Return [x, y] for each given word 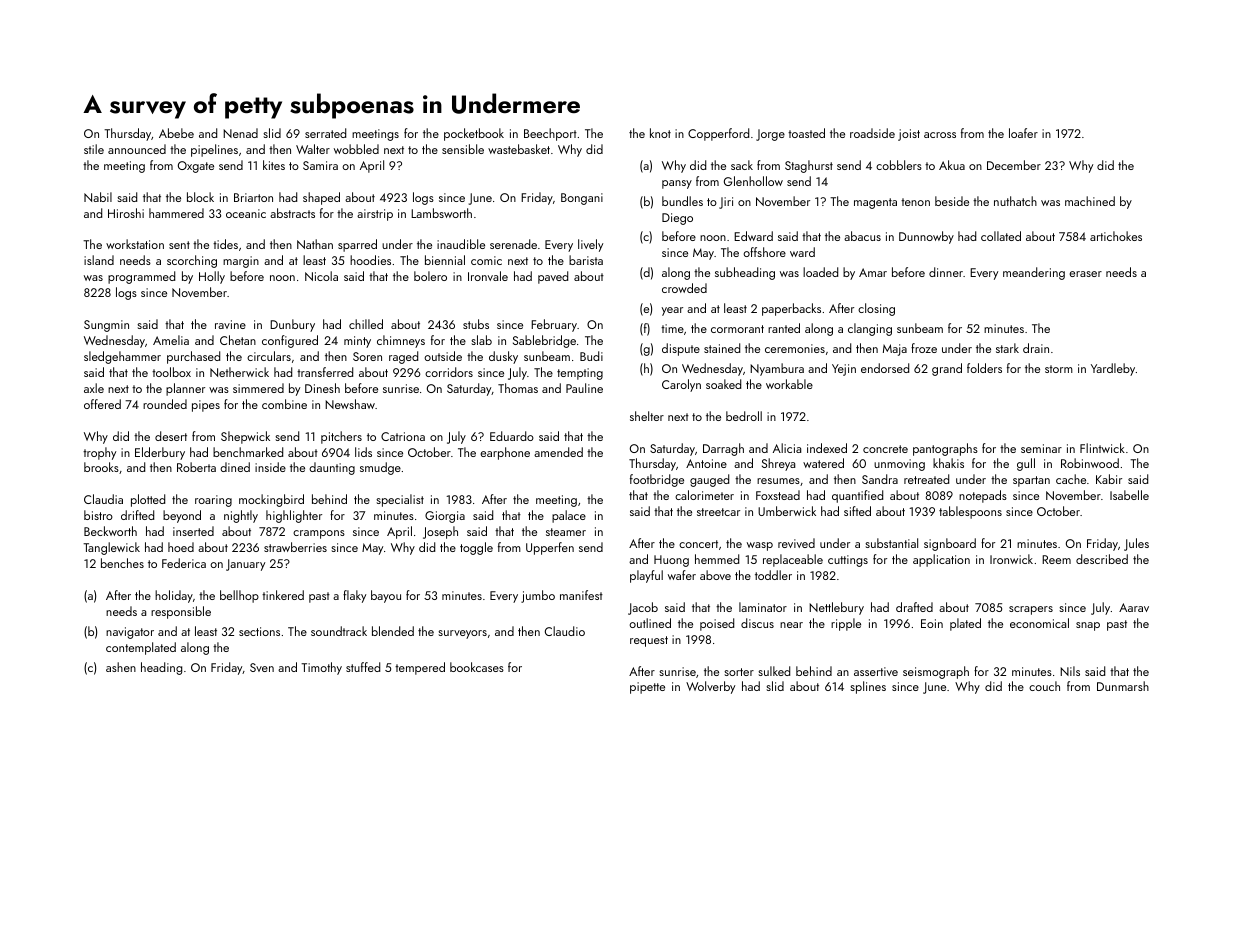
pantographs [945, 449]
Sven [262, 667]
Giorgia [445, 517]
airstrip [375, 215]
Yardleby [1113, 369]
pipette [647, 688]
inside [270, 467]
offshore [764, 252]
